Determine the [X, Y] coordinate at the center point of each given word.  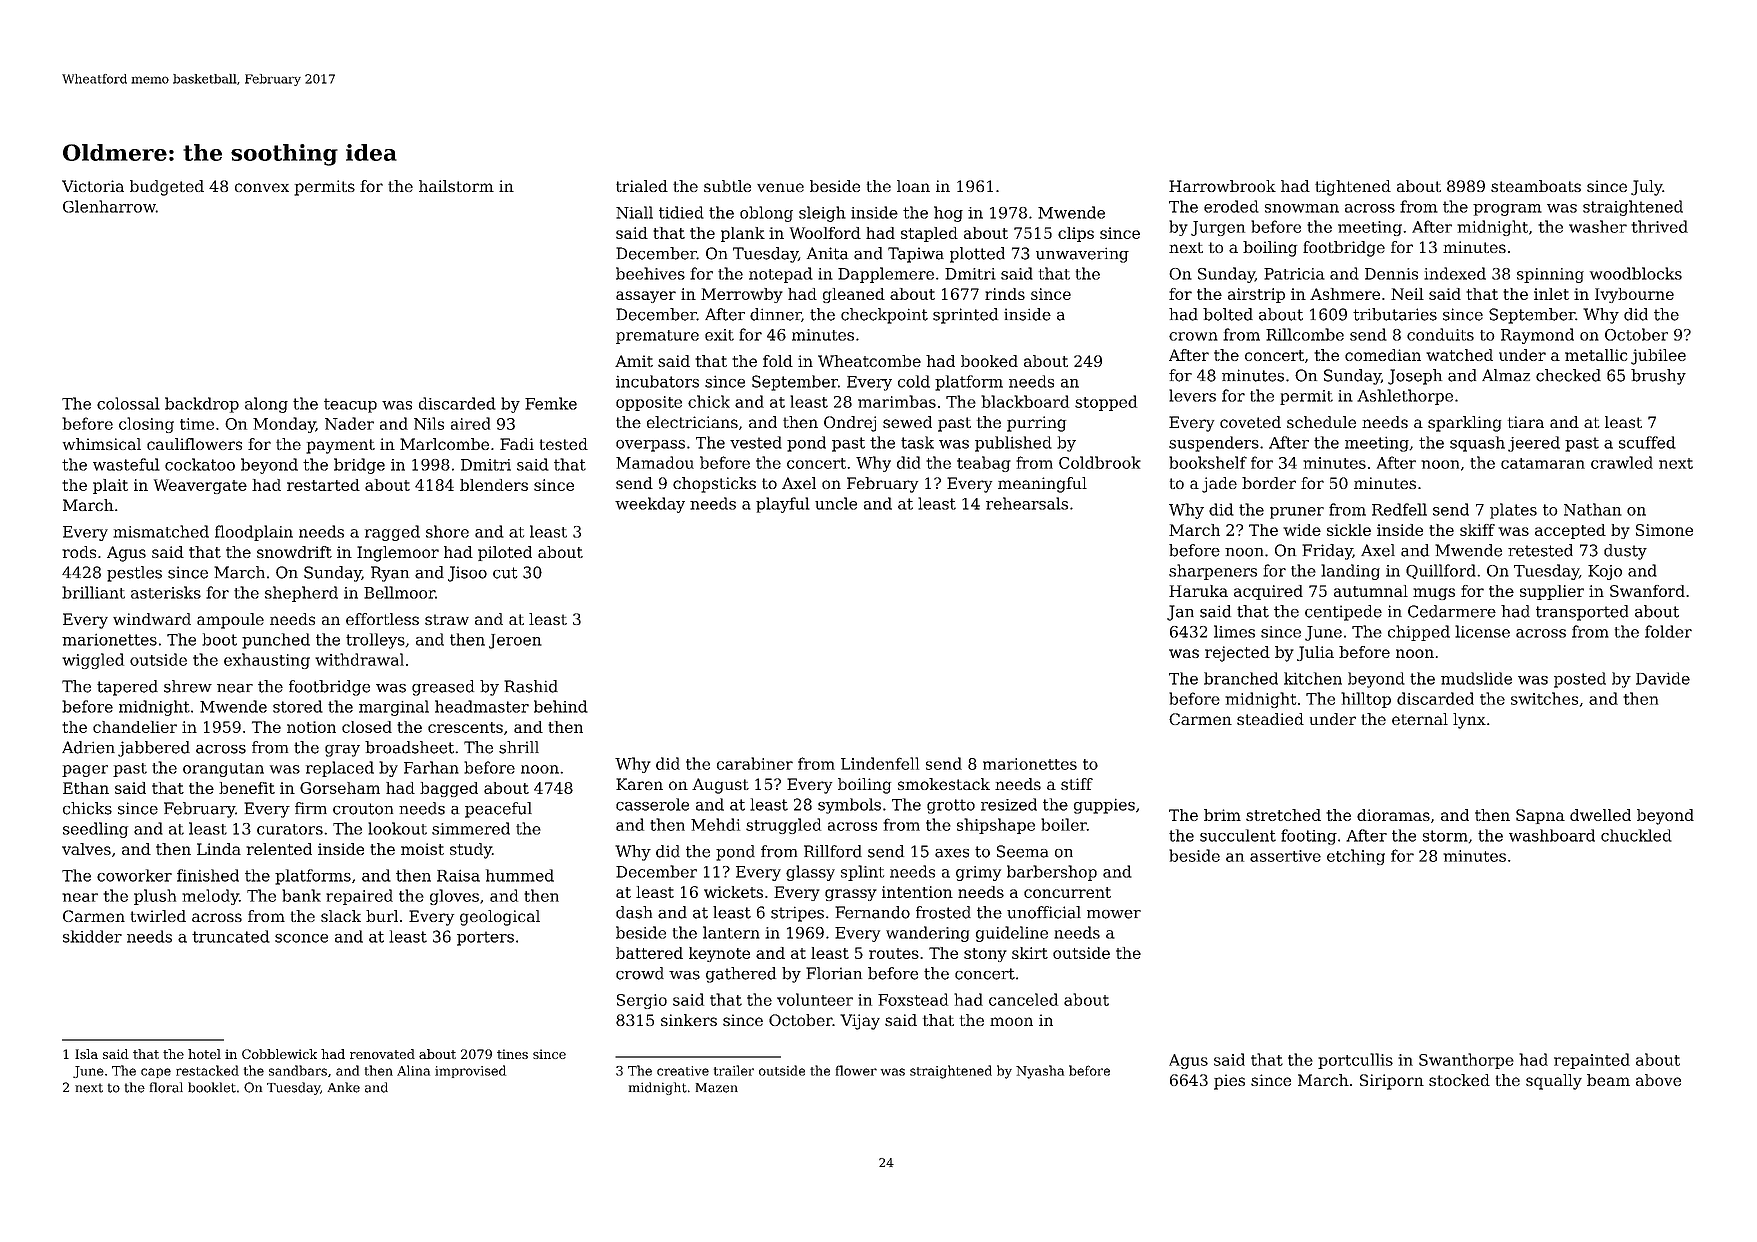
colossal [128, 403]
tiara [1526, 422]
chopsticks [714, 485]
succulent [1238, 835]
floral [166, 1087]
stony [985, 955]
